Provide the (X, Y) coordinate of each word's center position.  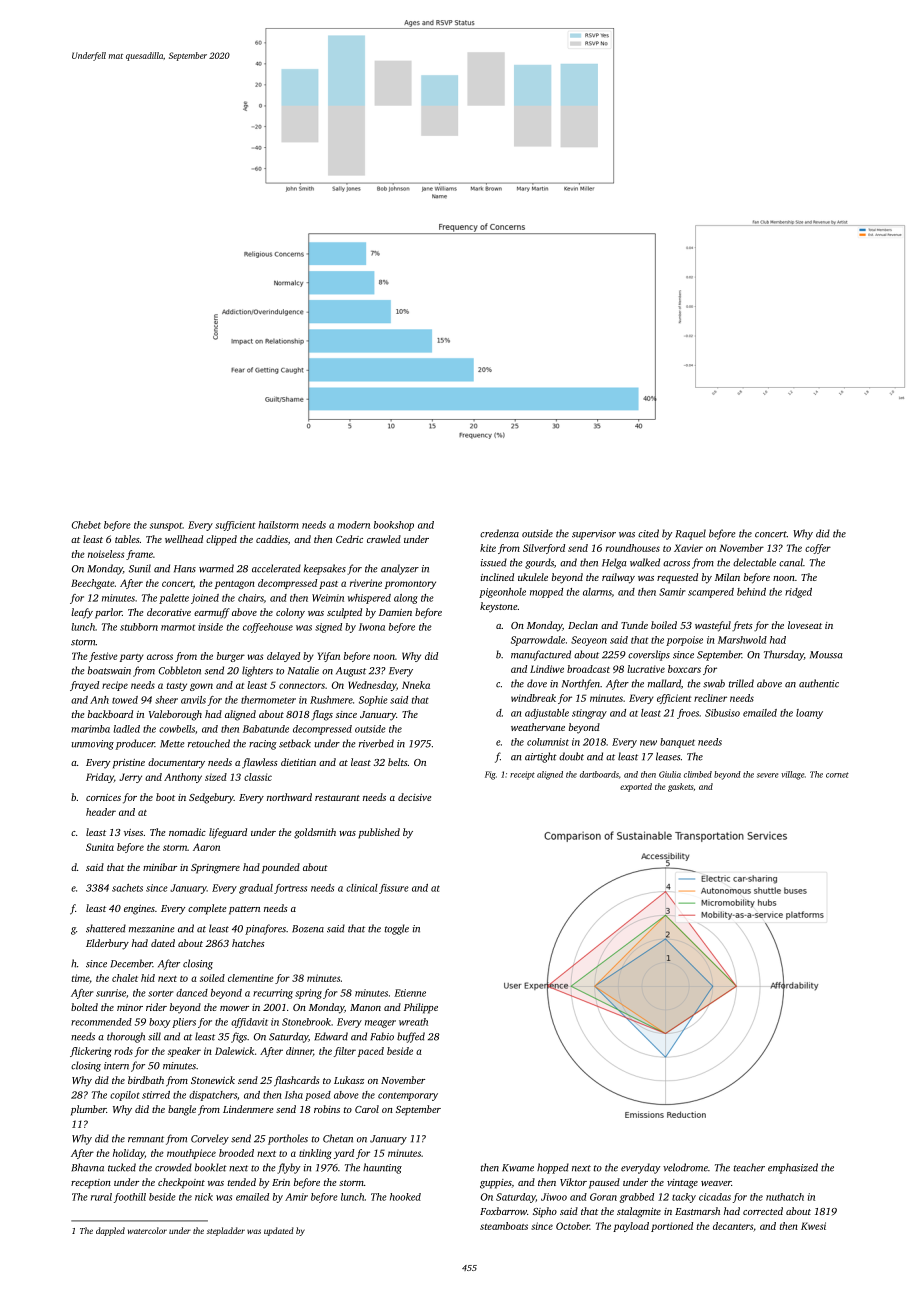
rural (101, 1197)
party (132, 658)
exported (636, 787)
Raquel (691, 534)
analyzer (400, 569)
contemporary (408, 1096)
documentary (176, 763)
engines (139, 910)
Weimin (328, 598)
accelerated (276, 568)
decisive (414, 797)
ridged (798, 593)
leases (668, 756)
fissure (394, 889)
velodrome (685, 1167)
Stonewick (213, 1080)
